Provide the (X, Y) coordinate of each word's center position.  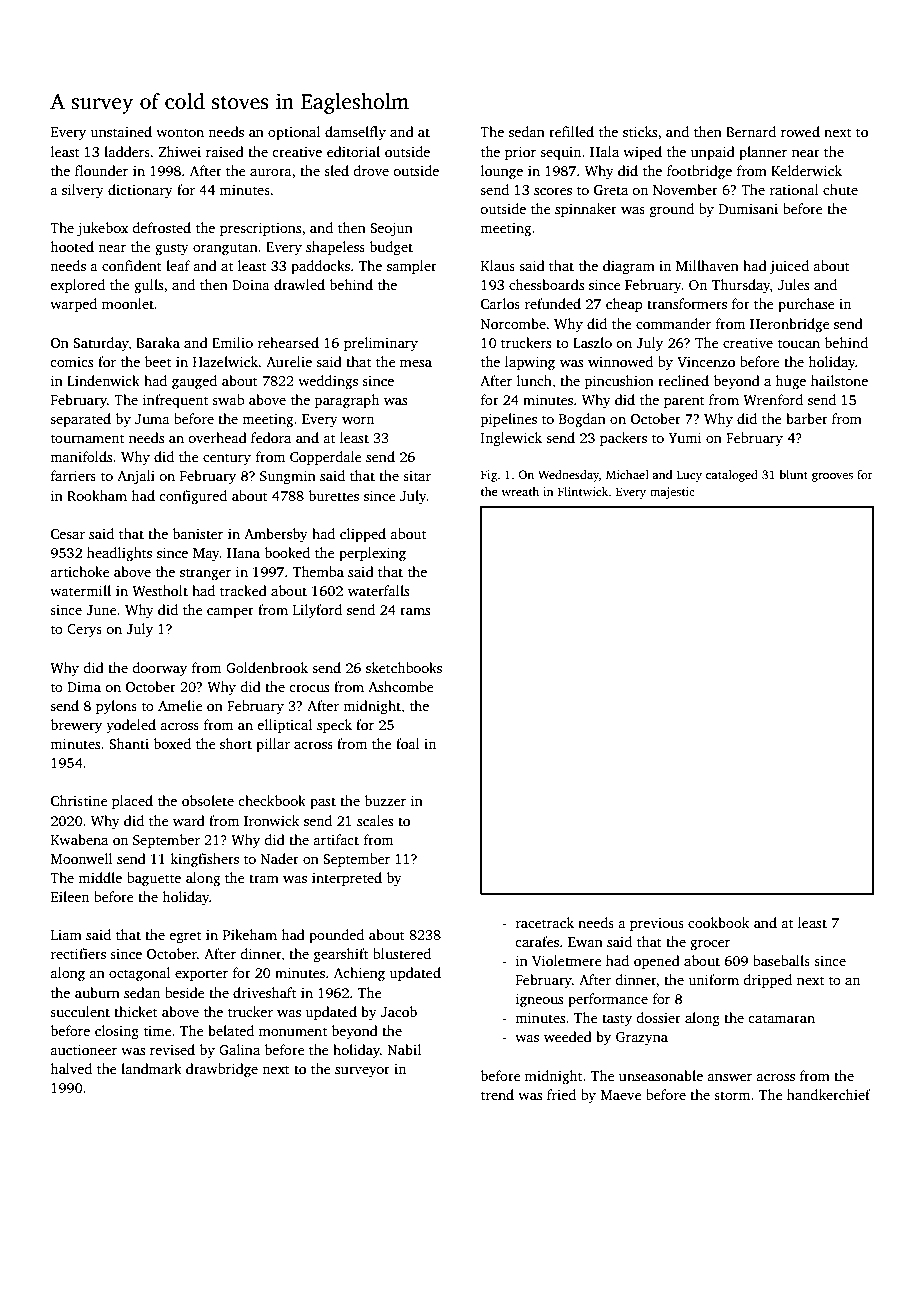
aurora (271, 172)
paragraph (347, 401)
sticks (640, 131)
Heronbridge (790, 325)
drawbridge (222, 1070)
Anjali (136, 477)
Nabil (404, 1049)
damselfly (355, 133)
